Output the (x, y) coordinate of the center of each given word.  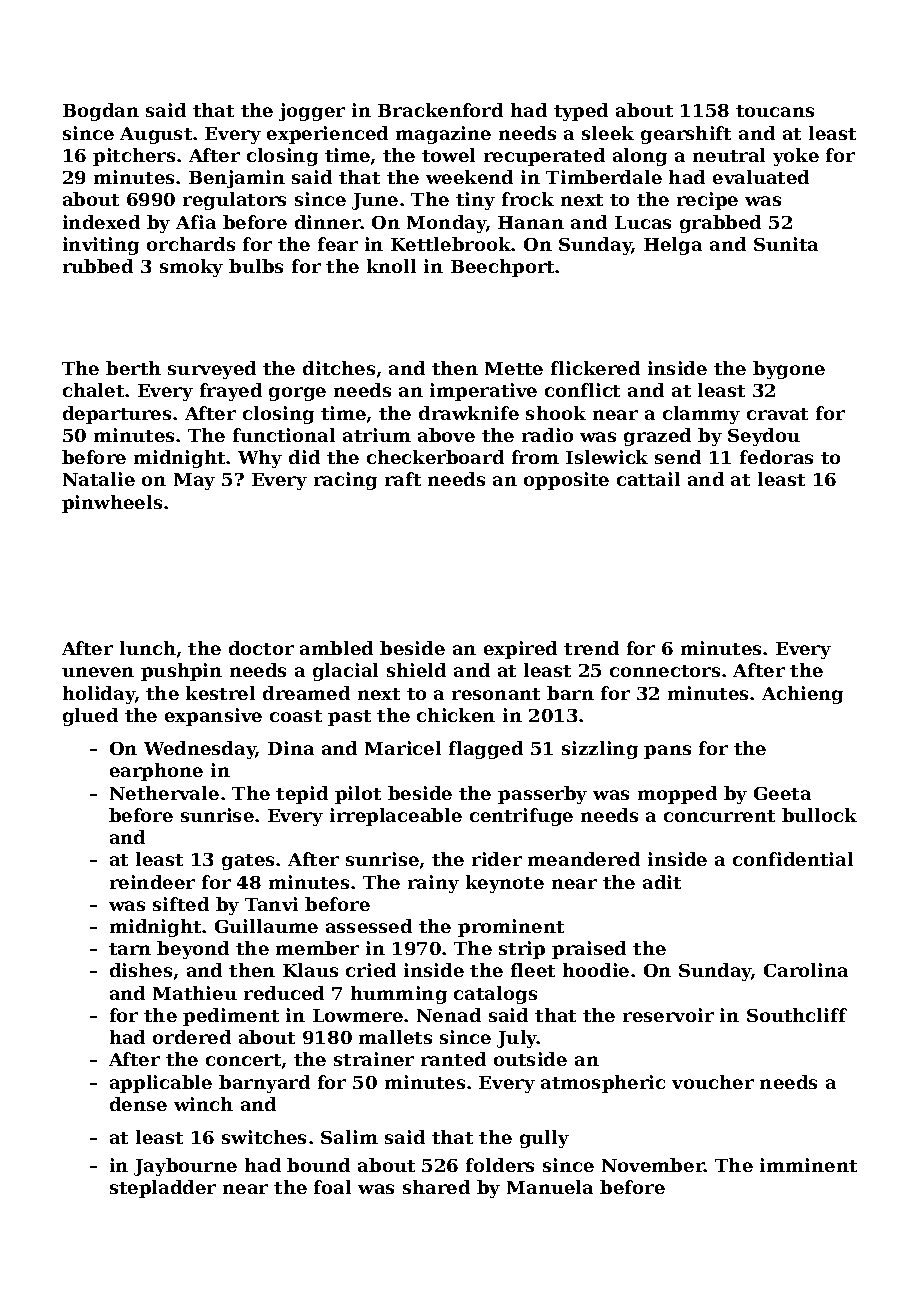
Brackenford (440, 110)
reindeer (152, 882)
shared (436, 1187)
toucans (775, 111)
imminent (808, 1165)
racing (345, 481)
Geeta (782, 793)
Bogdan (101, 112)
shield (416, 670)
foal (332, 1187)
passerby (542, 795)
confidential (793, 859)
